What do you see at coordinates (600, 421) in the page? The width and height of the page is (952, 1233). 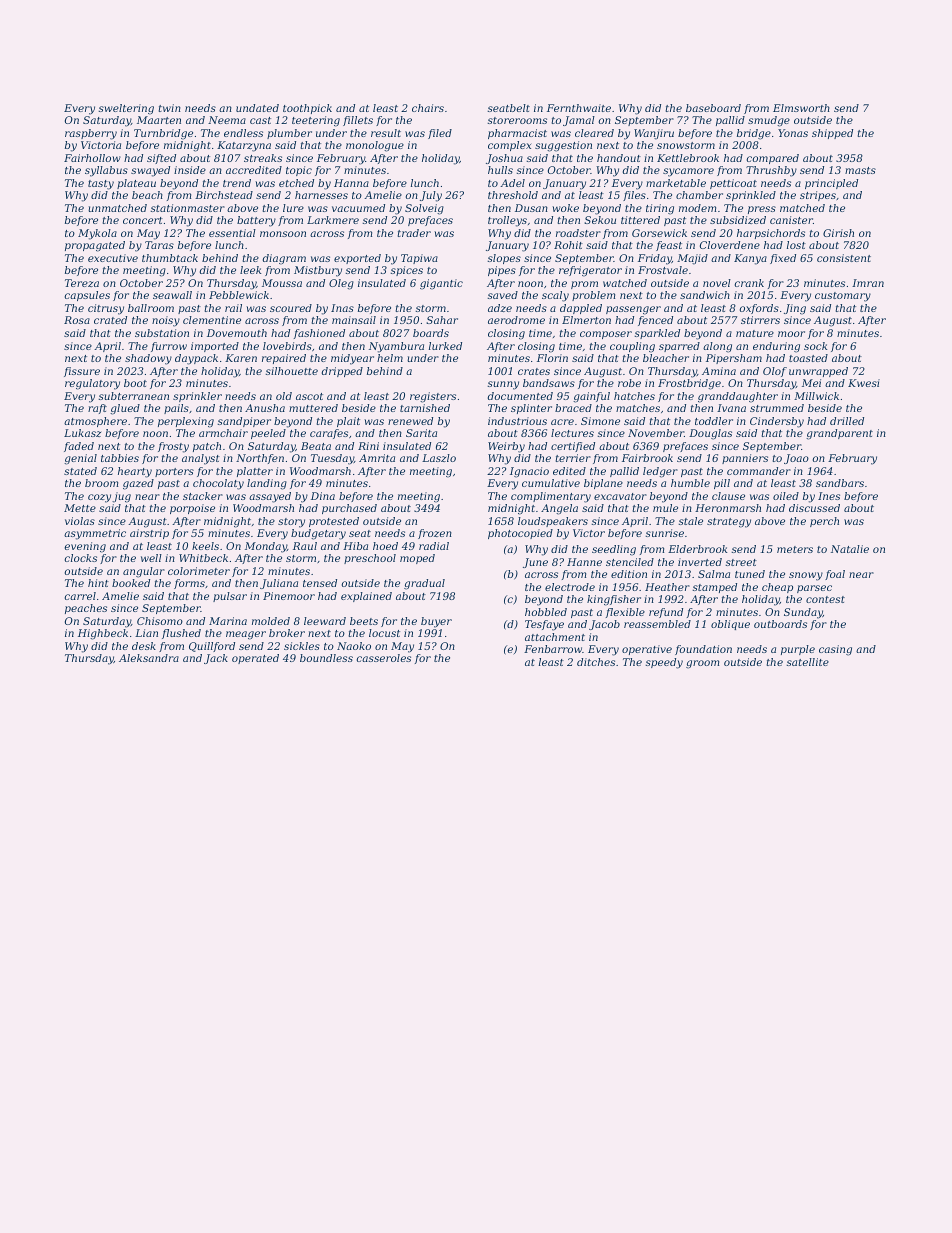 I see `Simone` at bounding box center [600, 421].
